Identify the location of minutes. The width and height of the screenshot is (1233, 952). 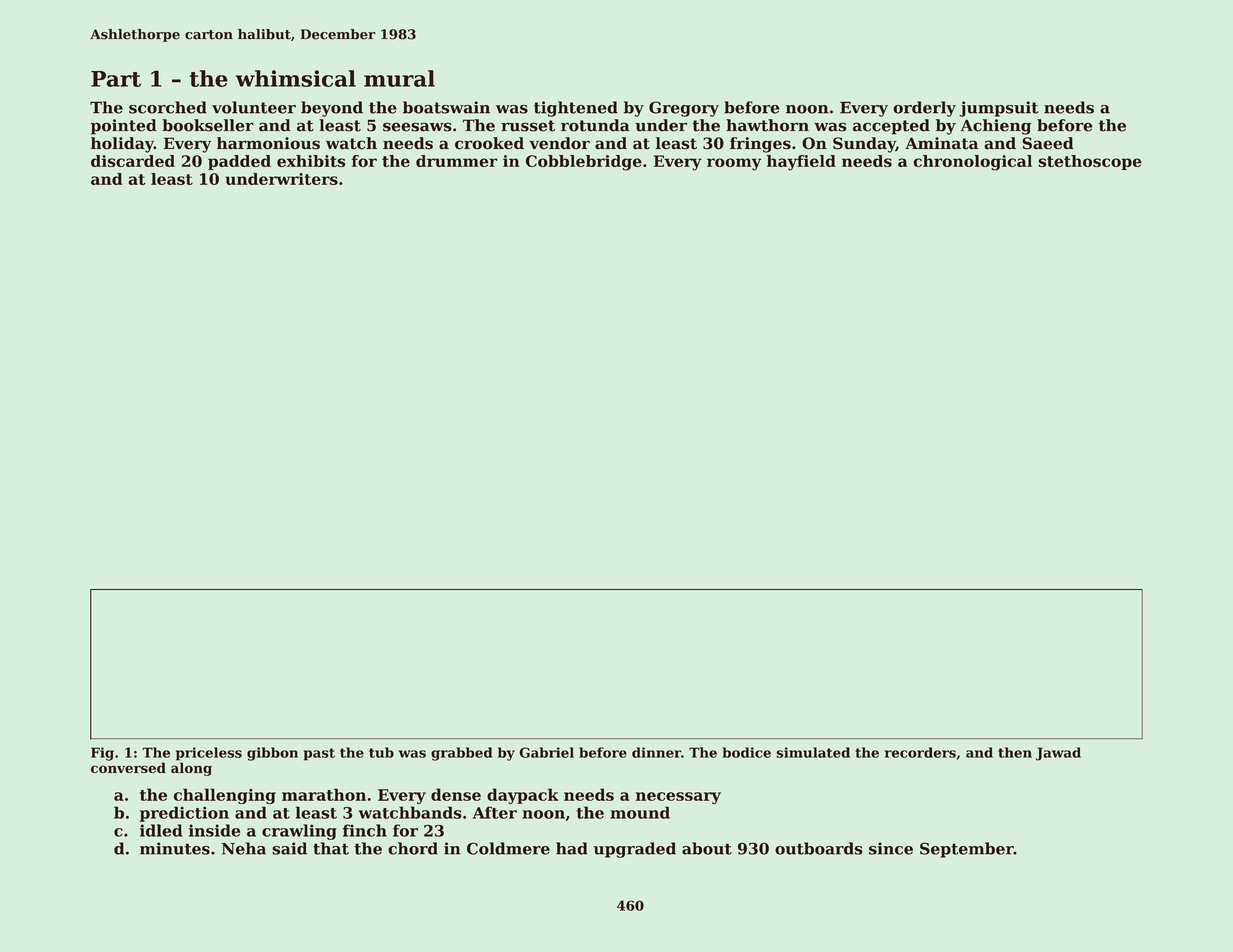
(175, 848).
